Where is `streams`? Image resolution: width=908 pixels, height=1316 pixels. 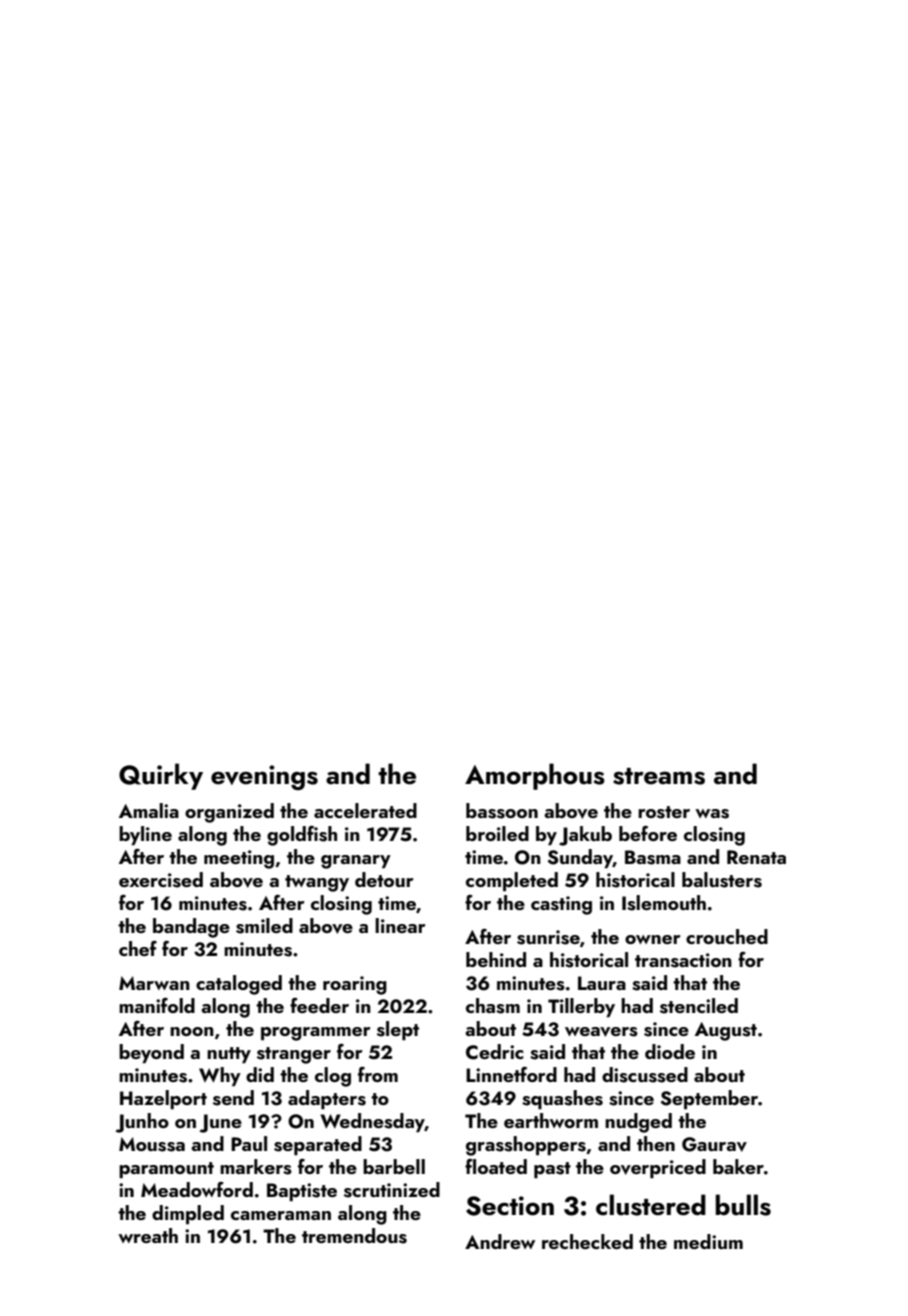 streams is located at coordinates (659, 776).
